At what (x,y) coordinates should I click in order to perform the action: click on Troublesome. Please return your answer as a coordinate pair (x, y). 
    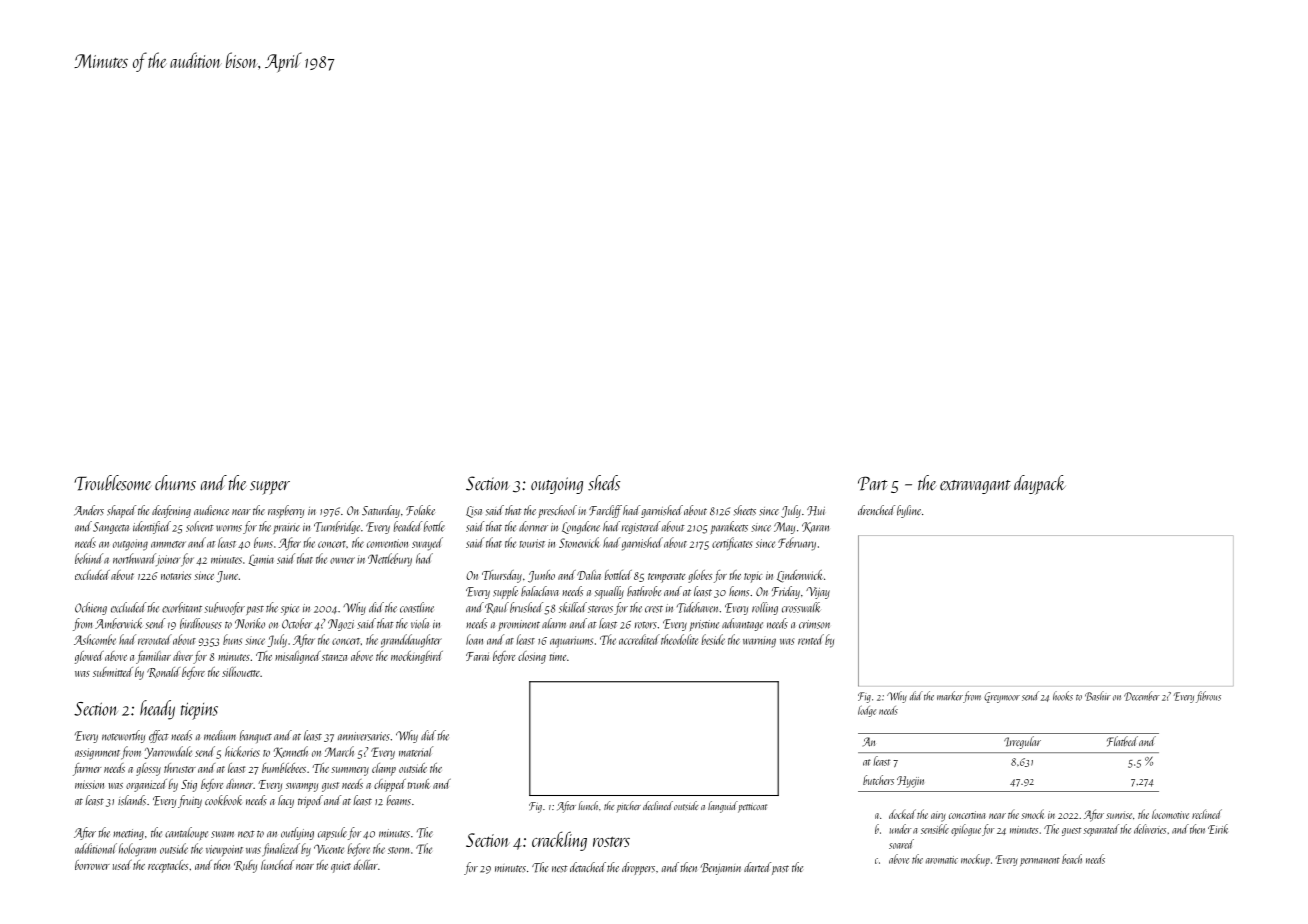
    Looking at the image, I should click on (112, 483).
